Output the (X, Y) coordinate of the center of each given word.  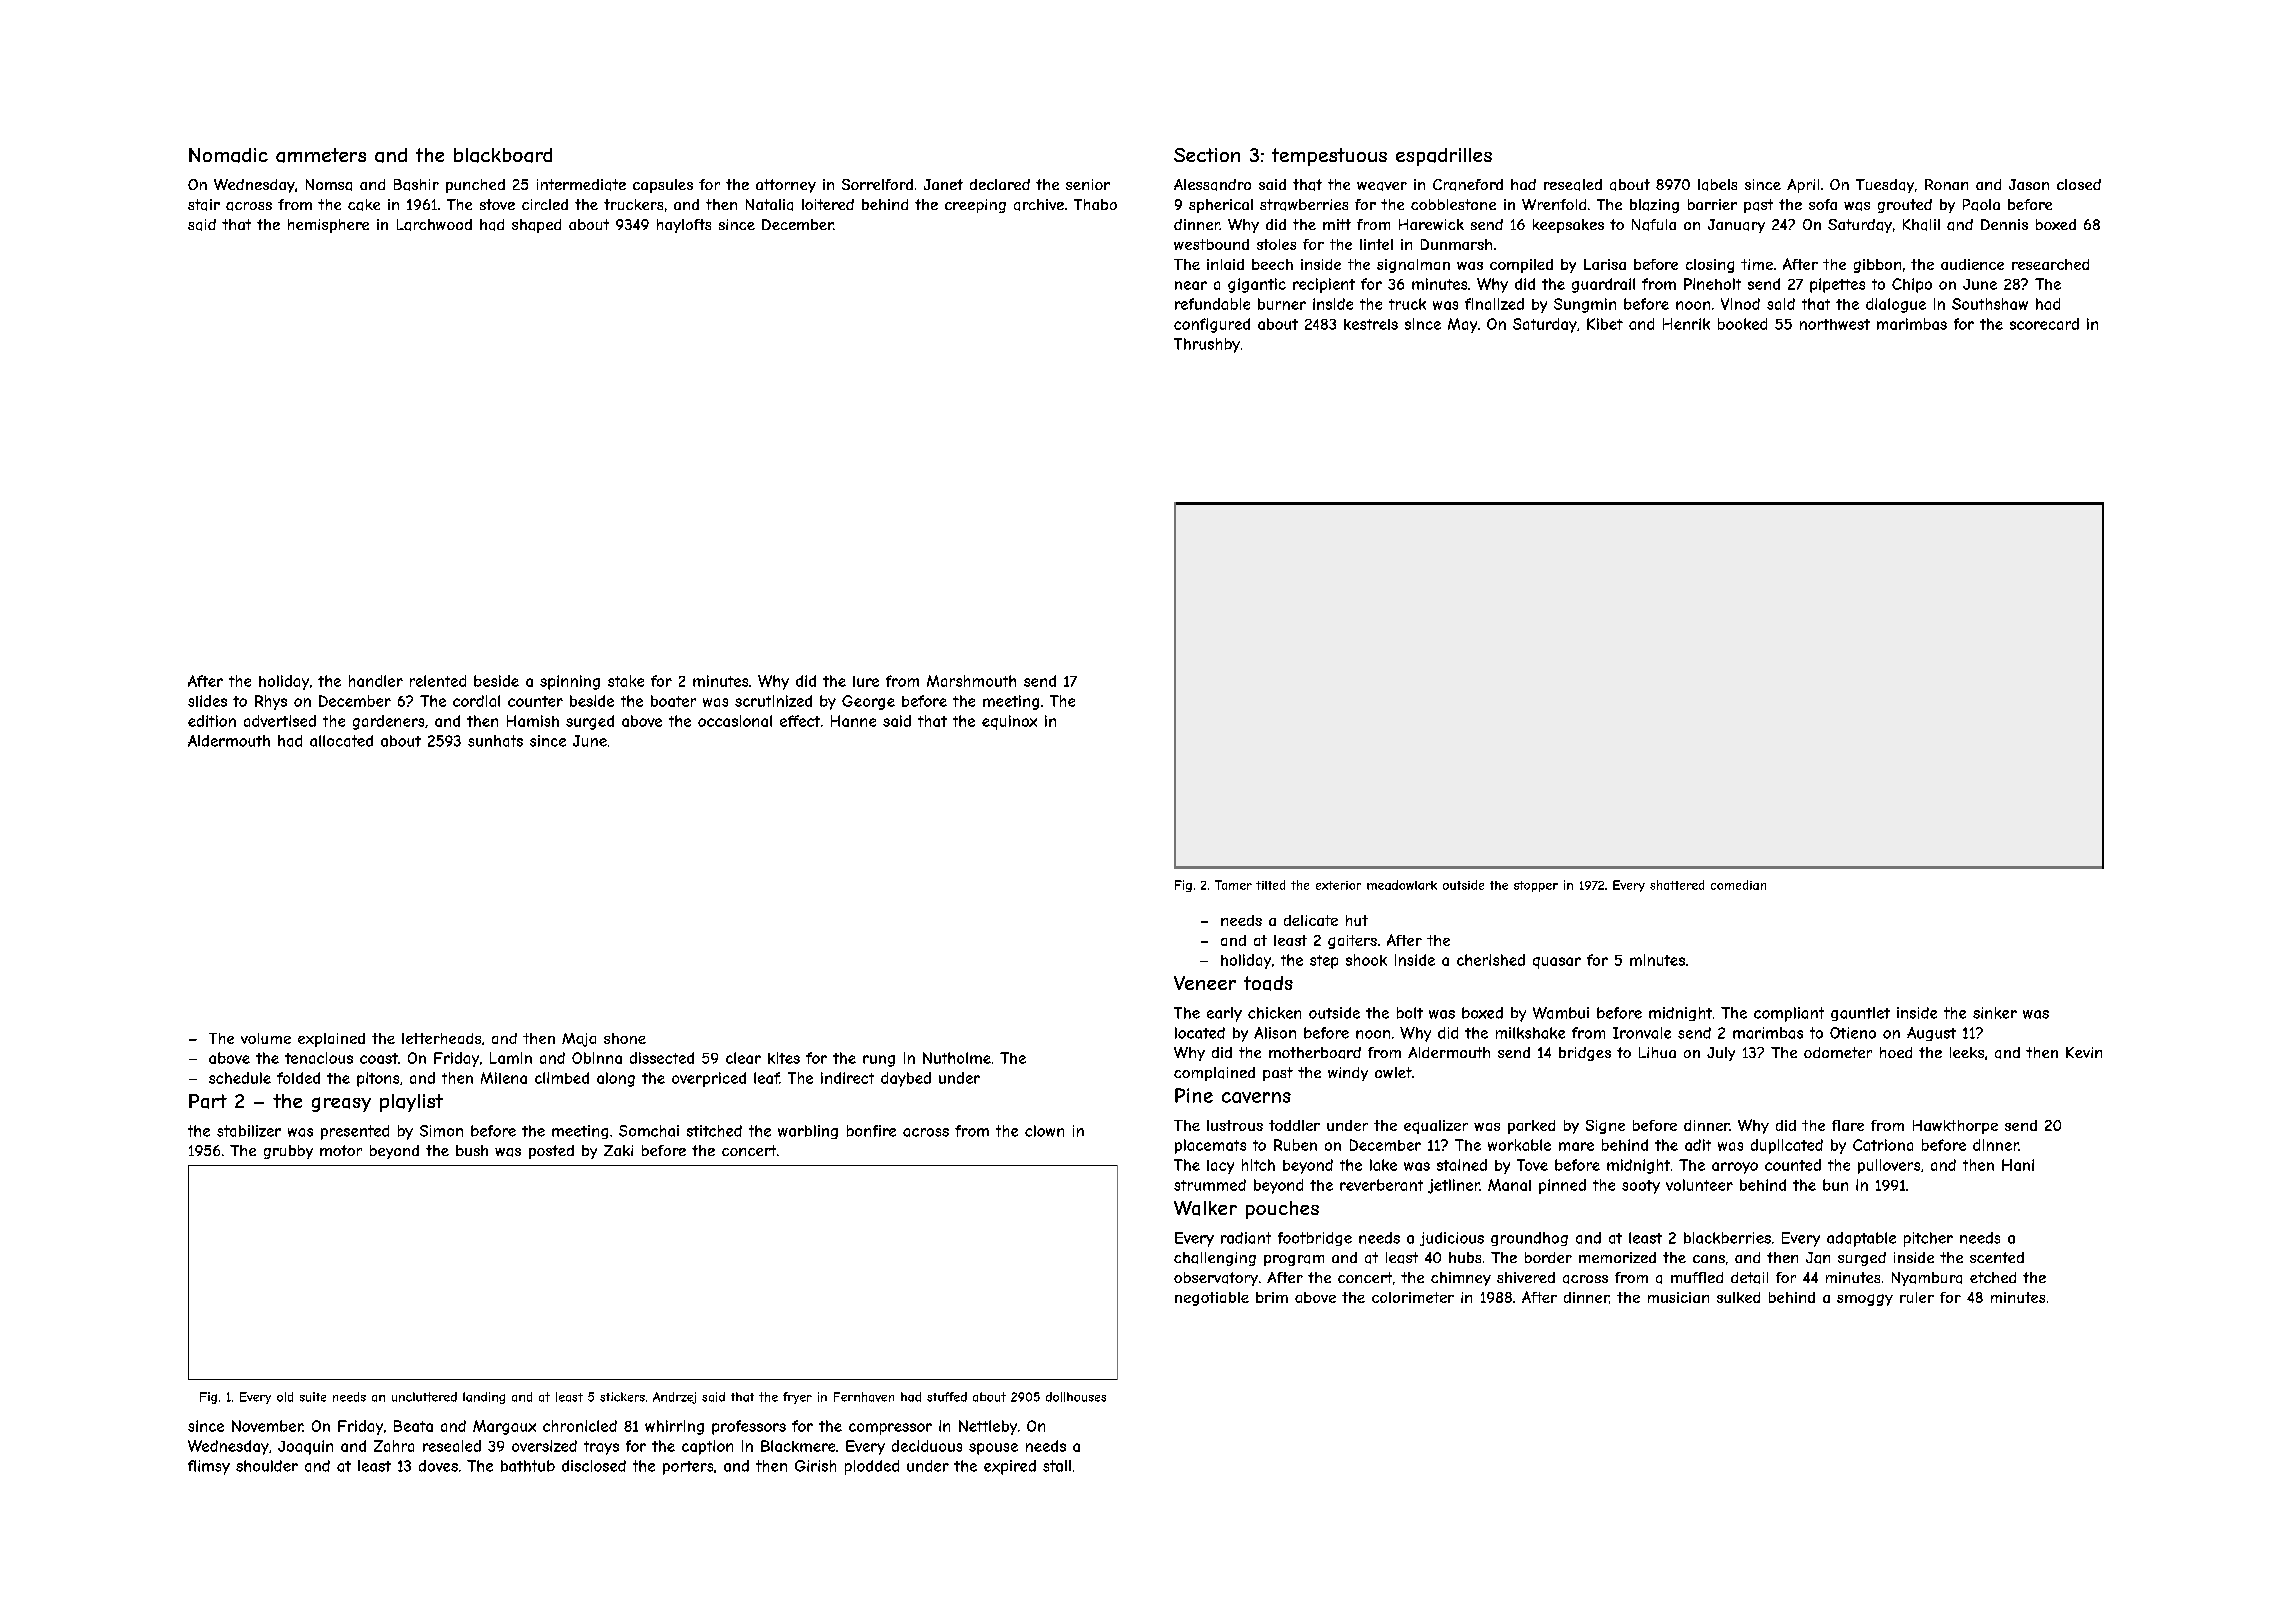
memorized (1617, 1257)
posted (551, 1152)
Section (1207, 155)
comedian (1738, 885)
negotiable (1212, 1299)
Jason (2029, 184)
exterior (1338, 885)
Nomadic (228, 155)
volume (266, 1038)
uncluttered (424, 1397)
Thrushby (1207, 345)
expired (1010, 1467)
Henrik (1686, 324)
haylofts (684, 226)
